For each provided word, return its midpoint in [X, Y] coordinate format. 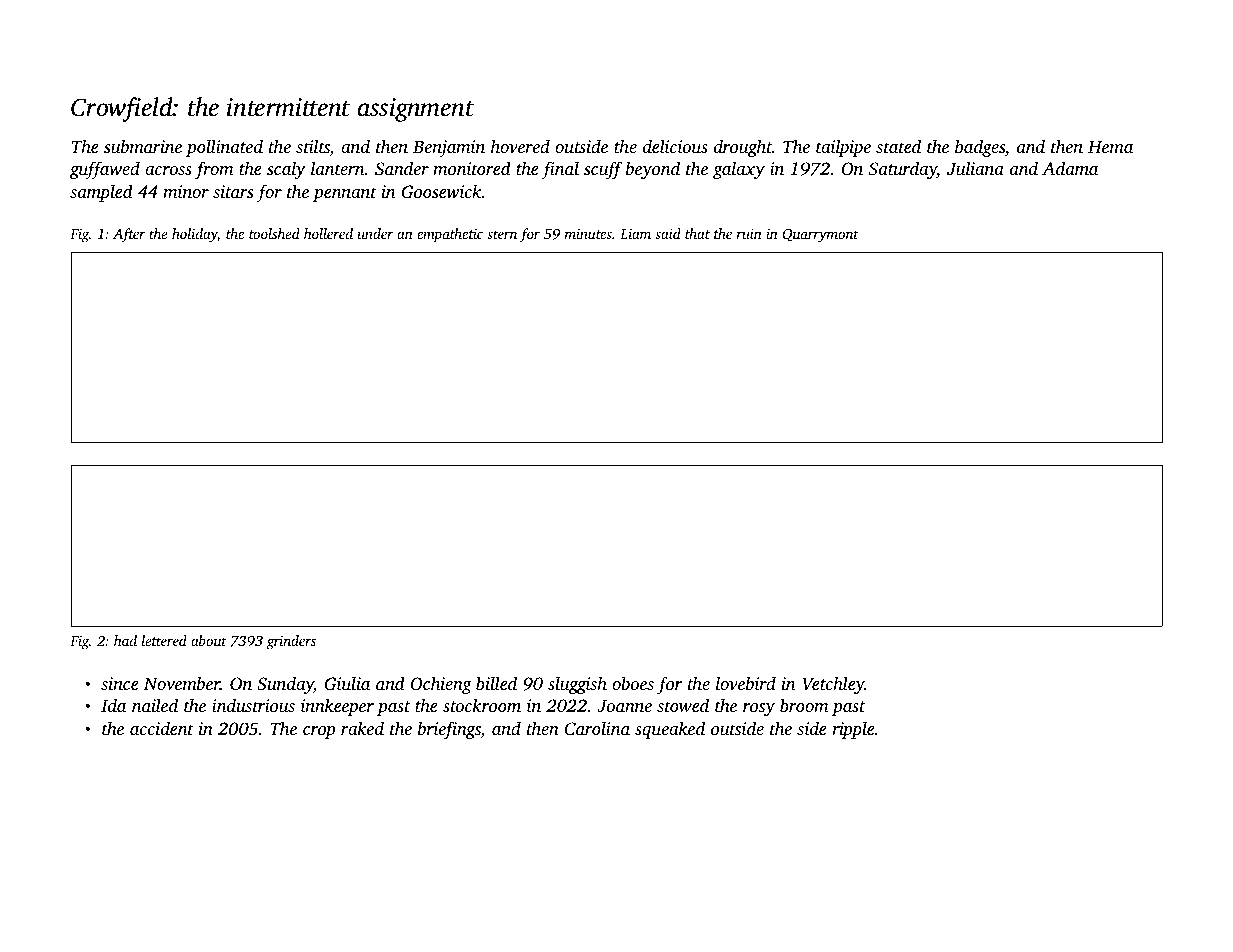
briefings [449, 730]
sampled [101, 193]
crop [319, 732]
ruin [749, 234]
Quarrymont [820, 236]
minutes [588, 234]
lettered [164, 640]
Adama [1070, 168]
